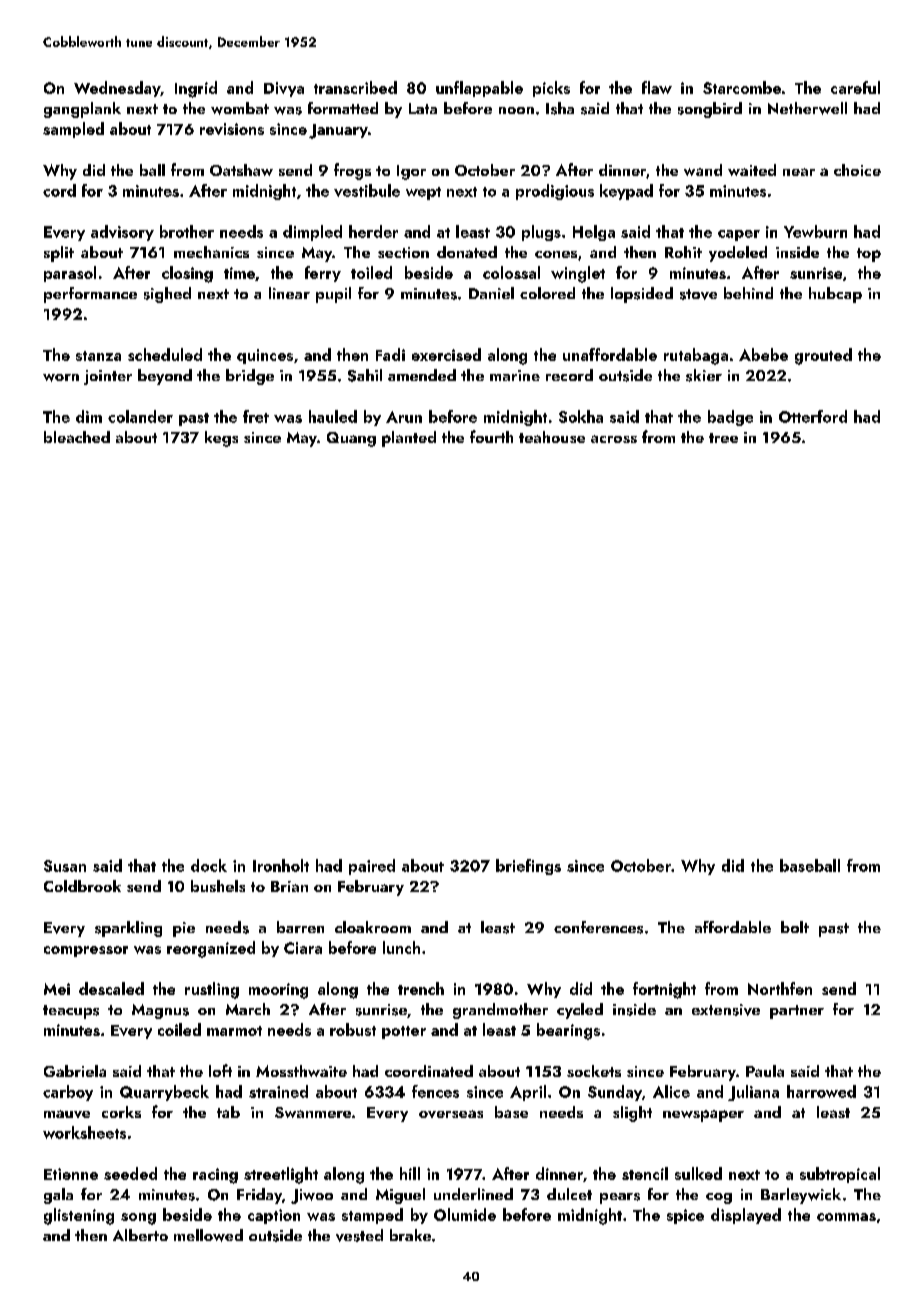 This page has width=924, height=1308. What do you see at coordinates (77, 437) in the page?
I see `bleached` at bounding box center [77, 437].
